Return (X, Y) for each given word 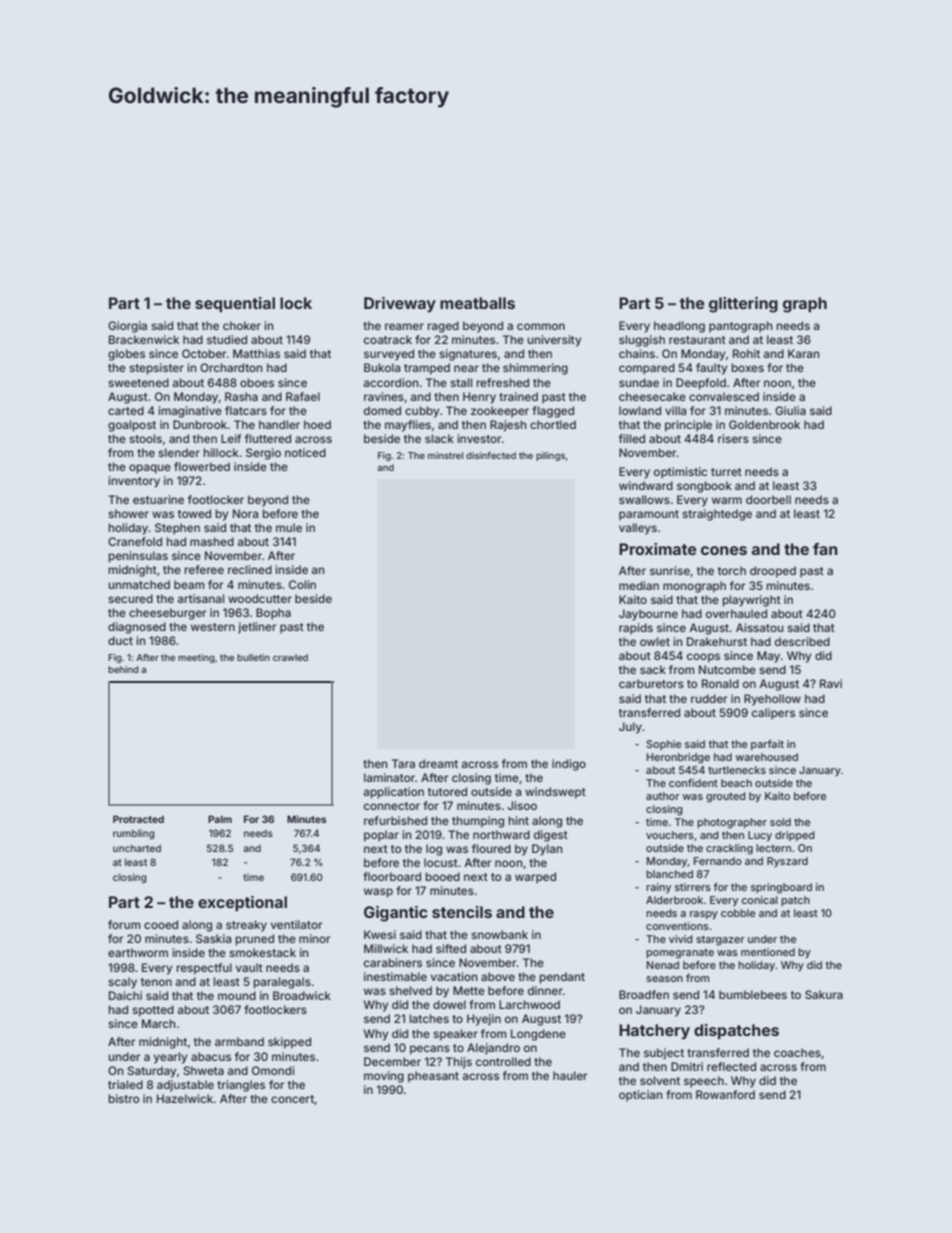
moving (384, 1077)
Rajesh (508, 426)
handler (279, 424)
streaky (246, 926)
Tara (403, 763)
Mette (469, 990)
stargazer (720, 941)
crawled (290, 657)
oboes (257, 382)
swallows (644, 499)
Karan (804, 353)
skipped (289, 1043)
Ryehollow (772, 700)
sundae (639, 382)
